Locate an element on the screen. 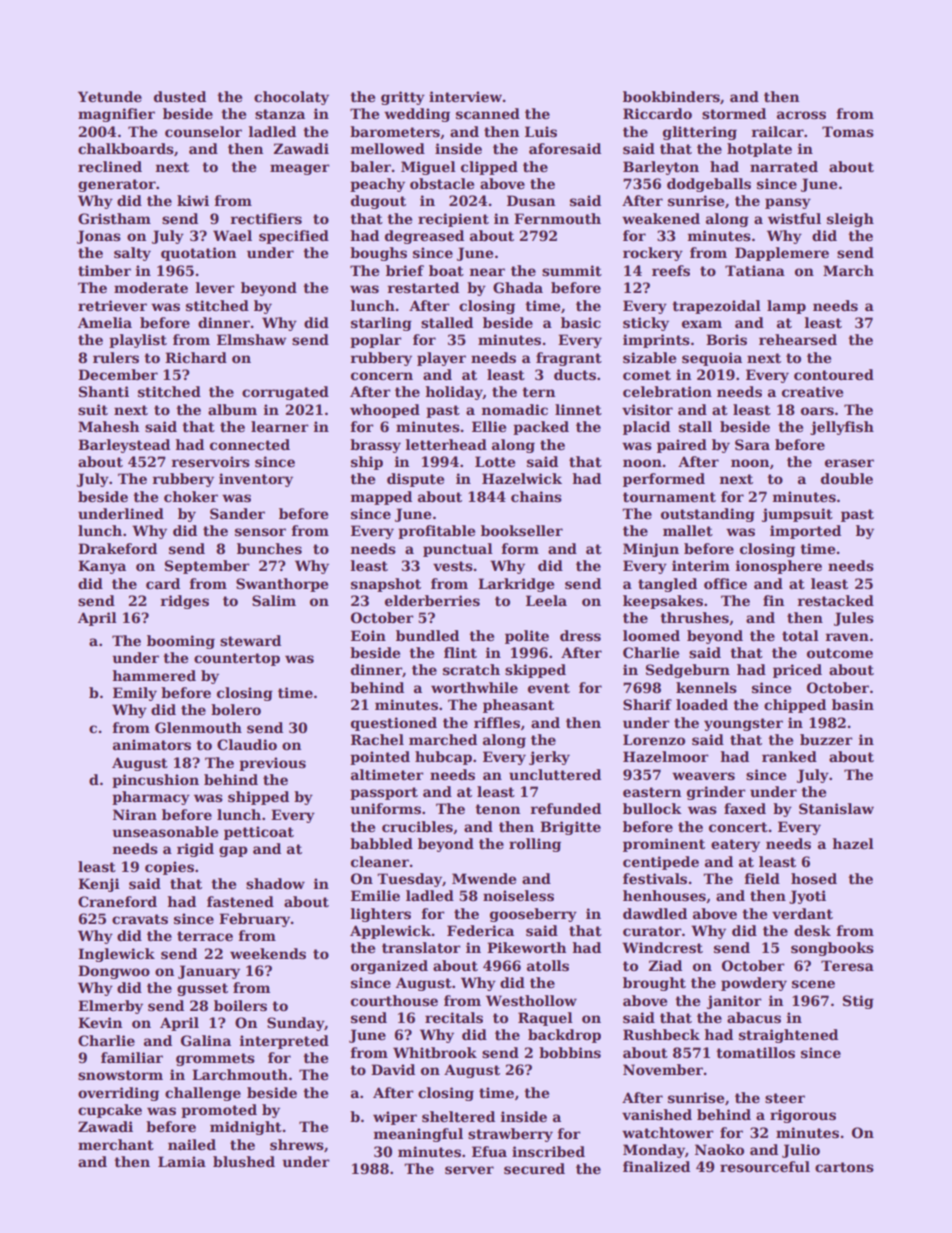 This screenshot has width=952, height=1233. barometers is located at coordinates (395, 131).
